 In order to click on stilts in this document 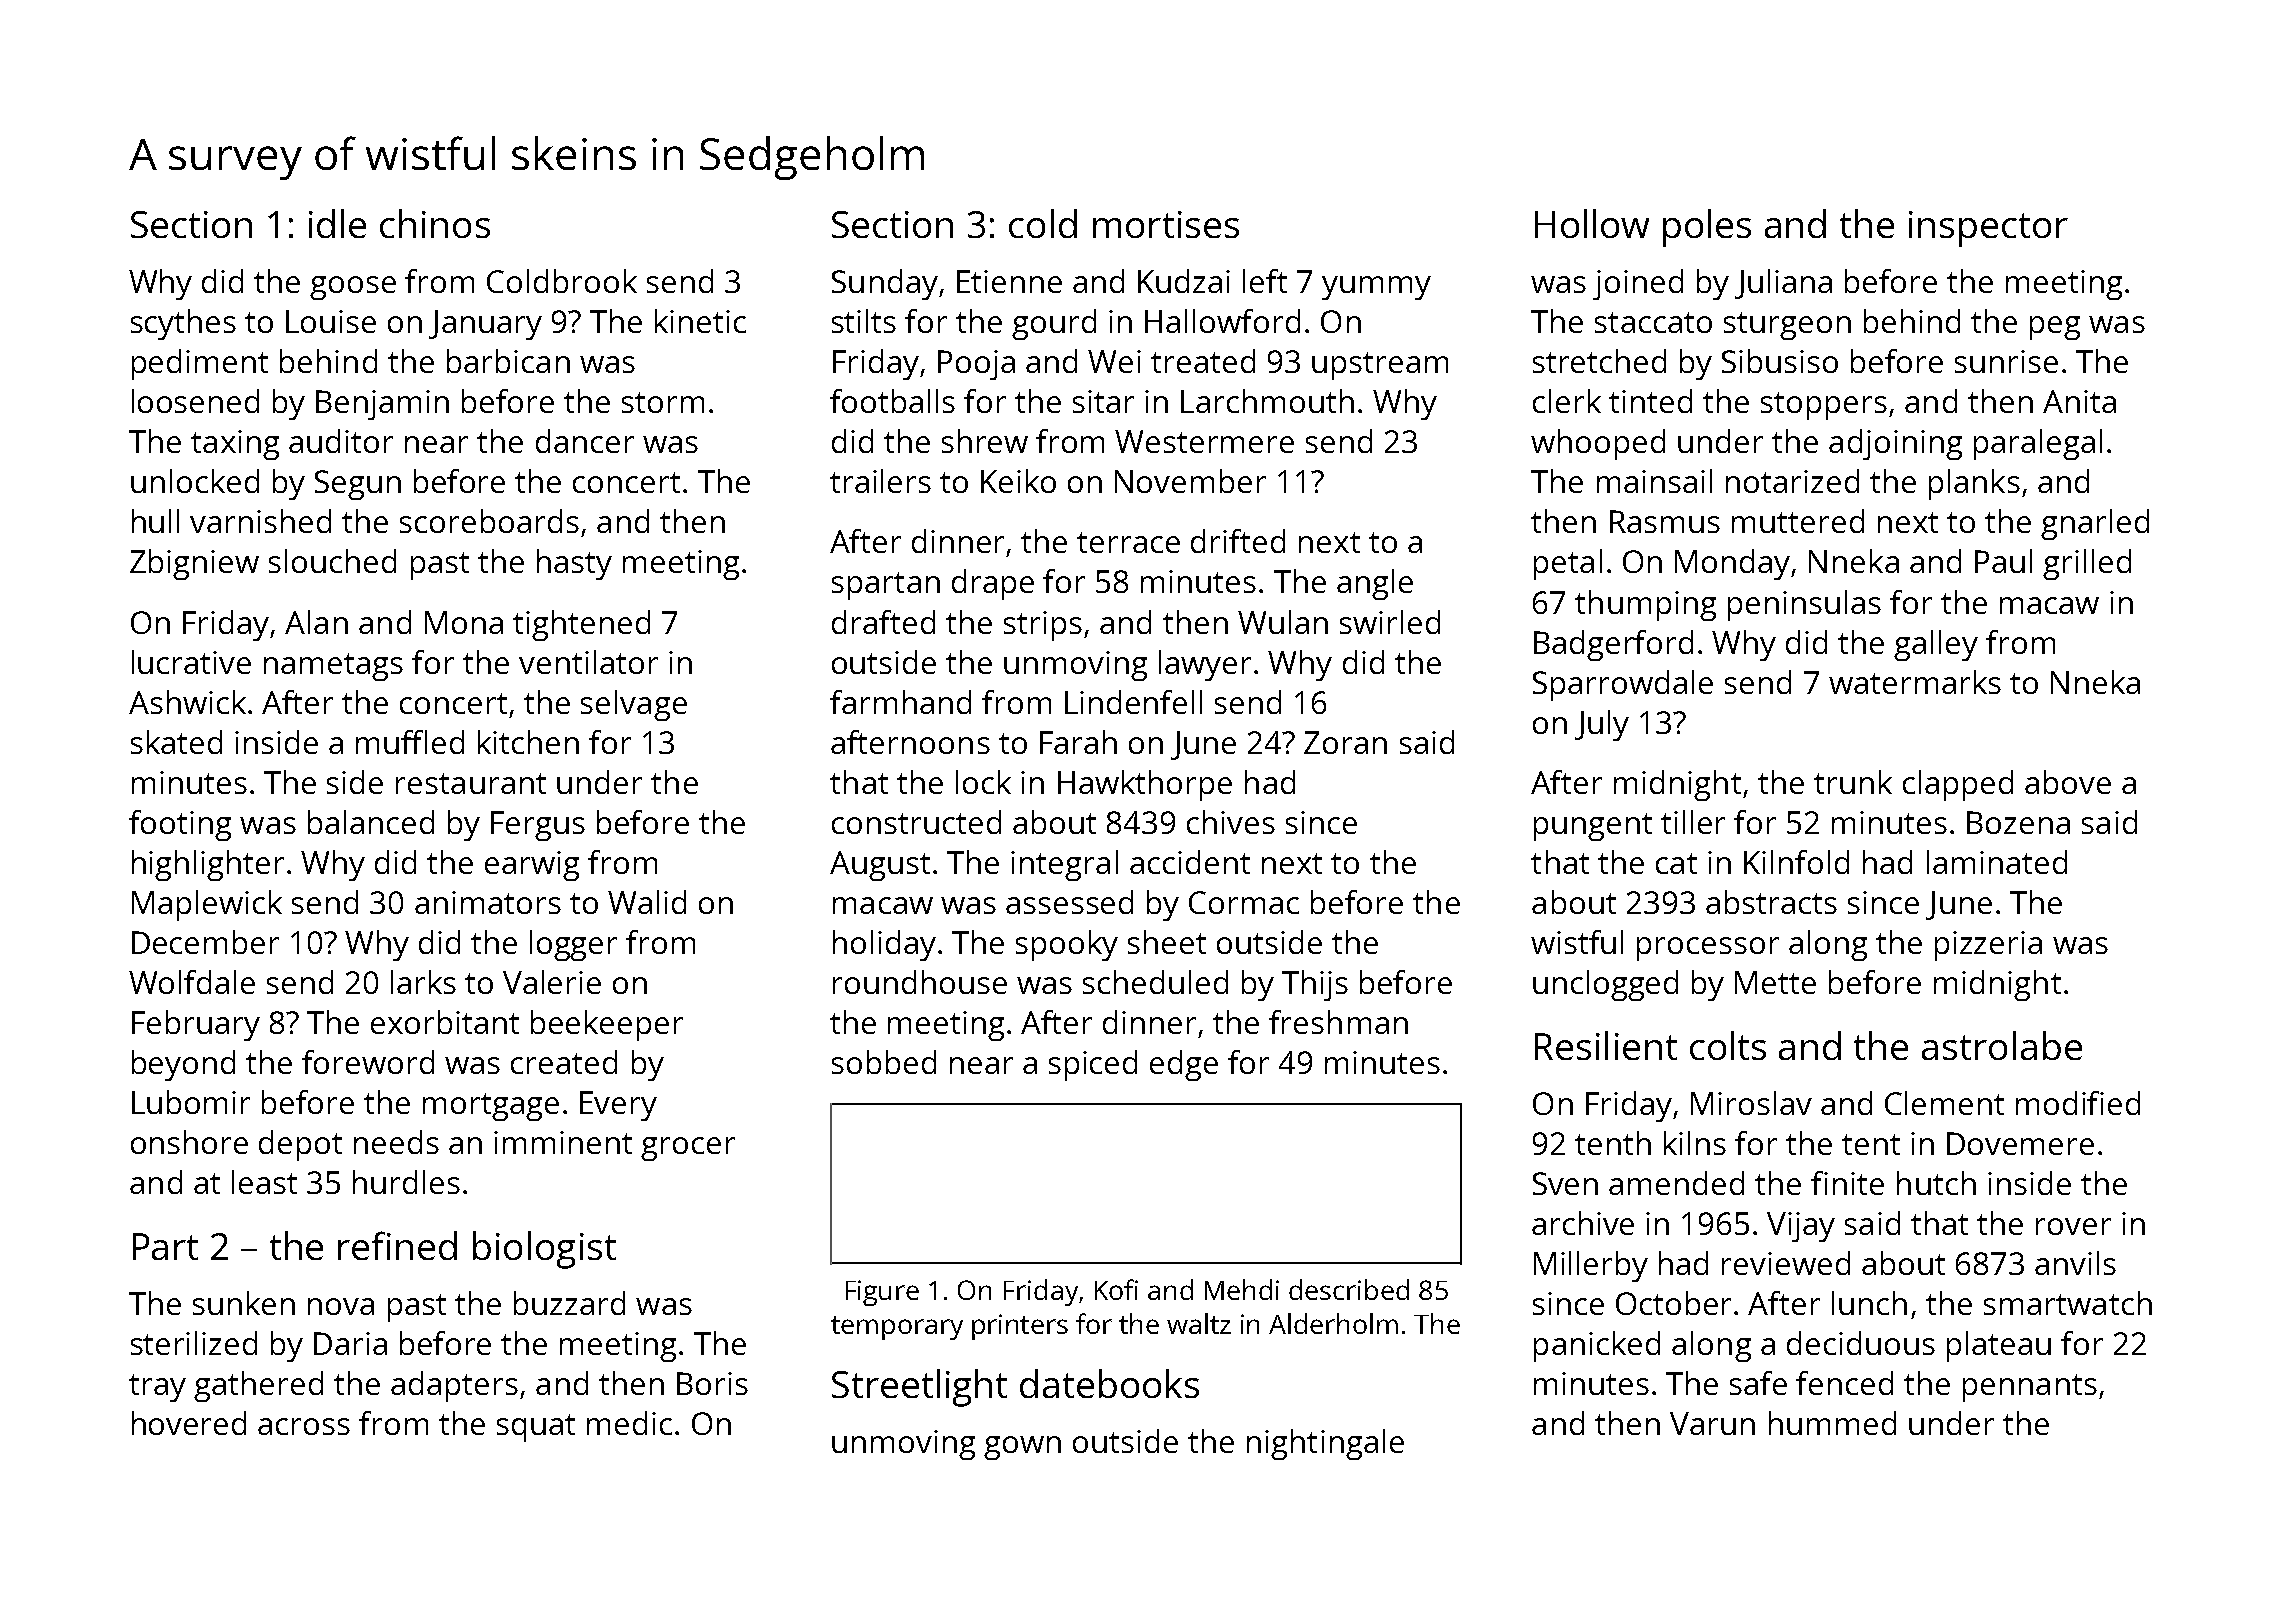, I will do `click(864, 321)`.
